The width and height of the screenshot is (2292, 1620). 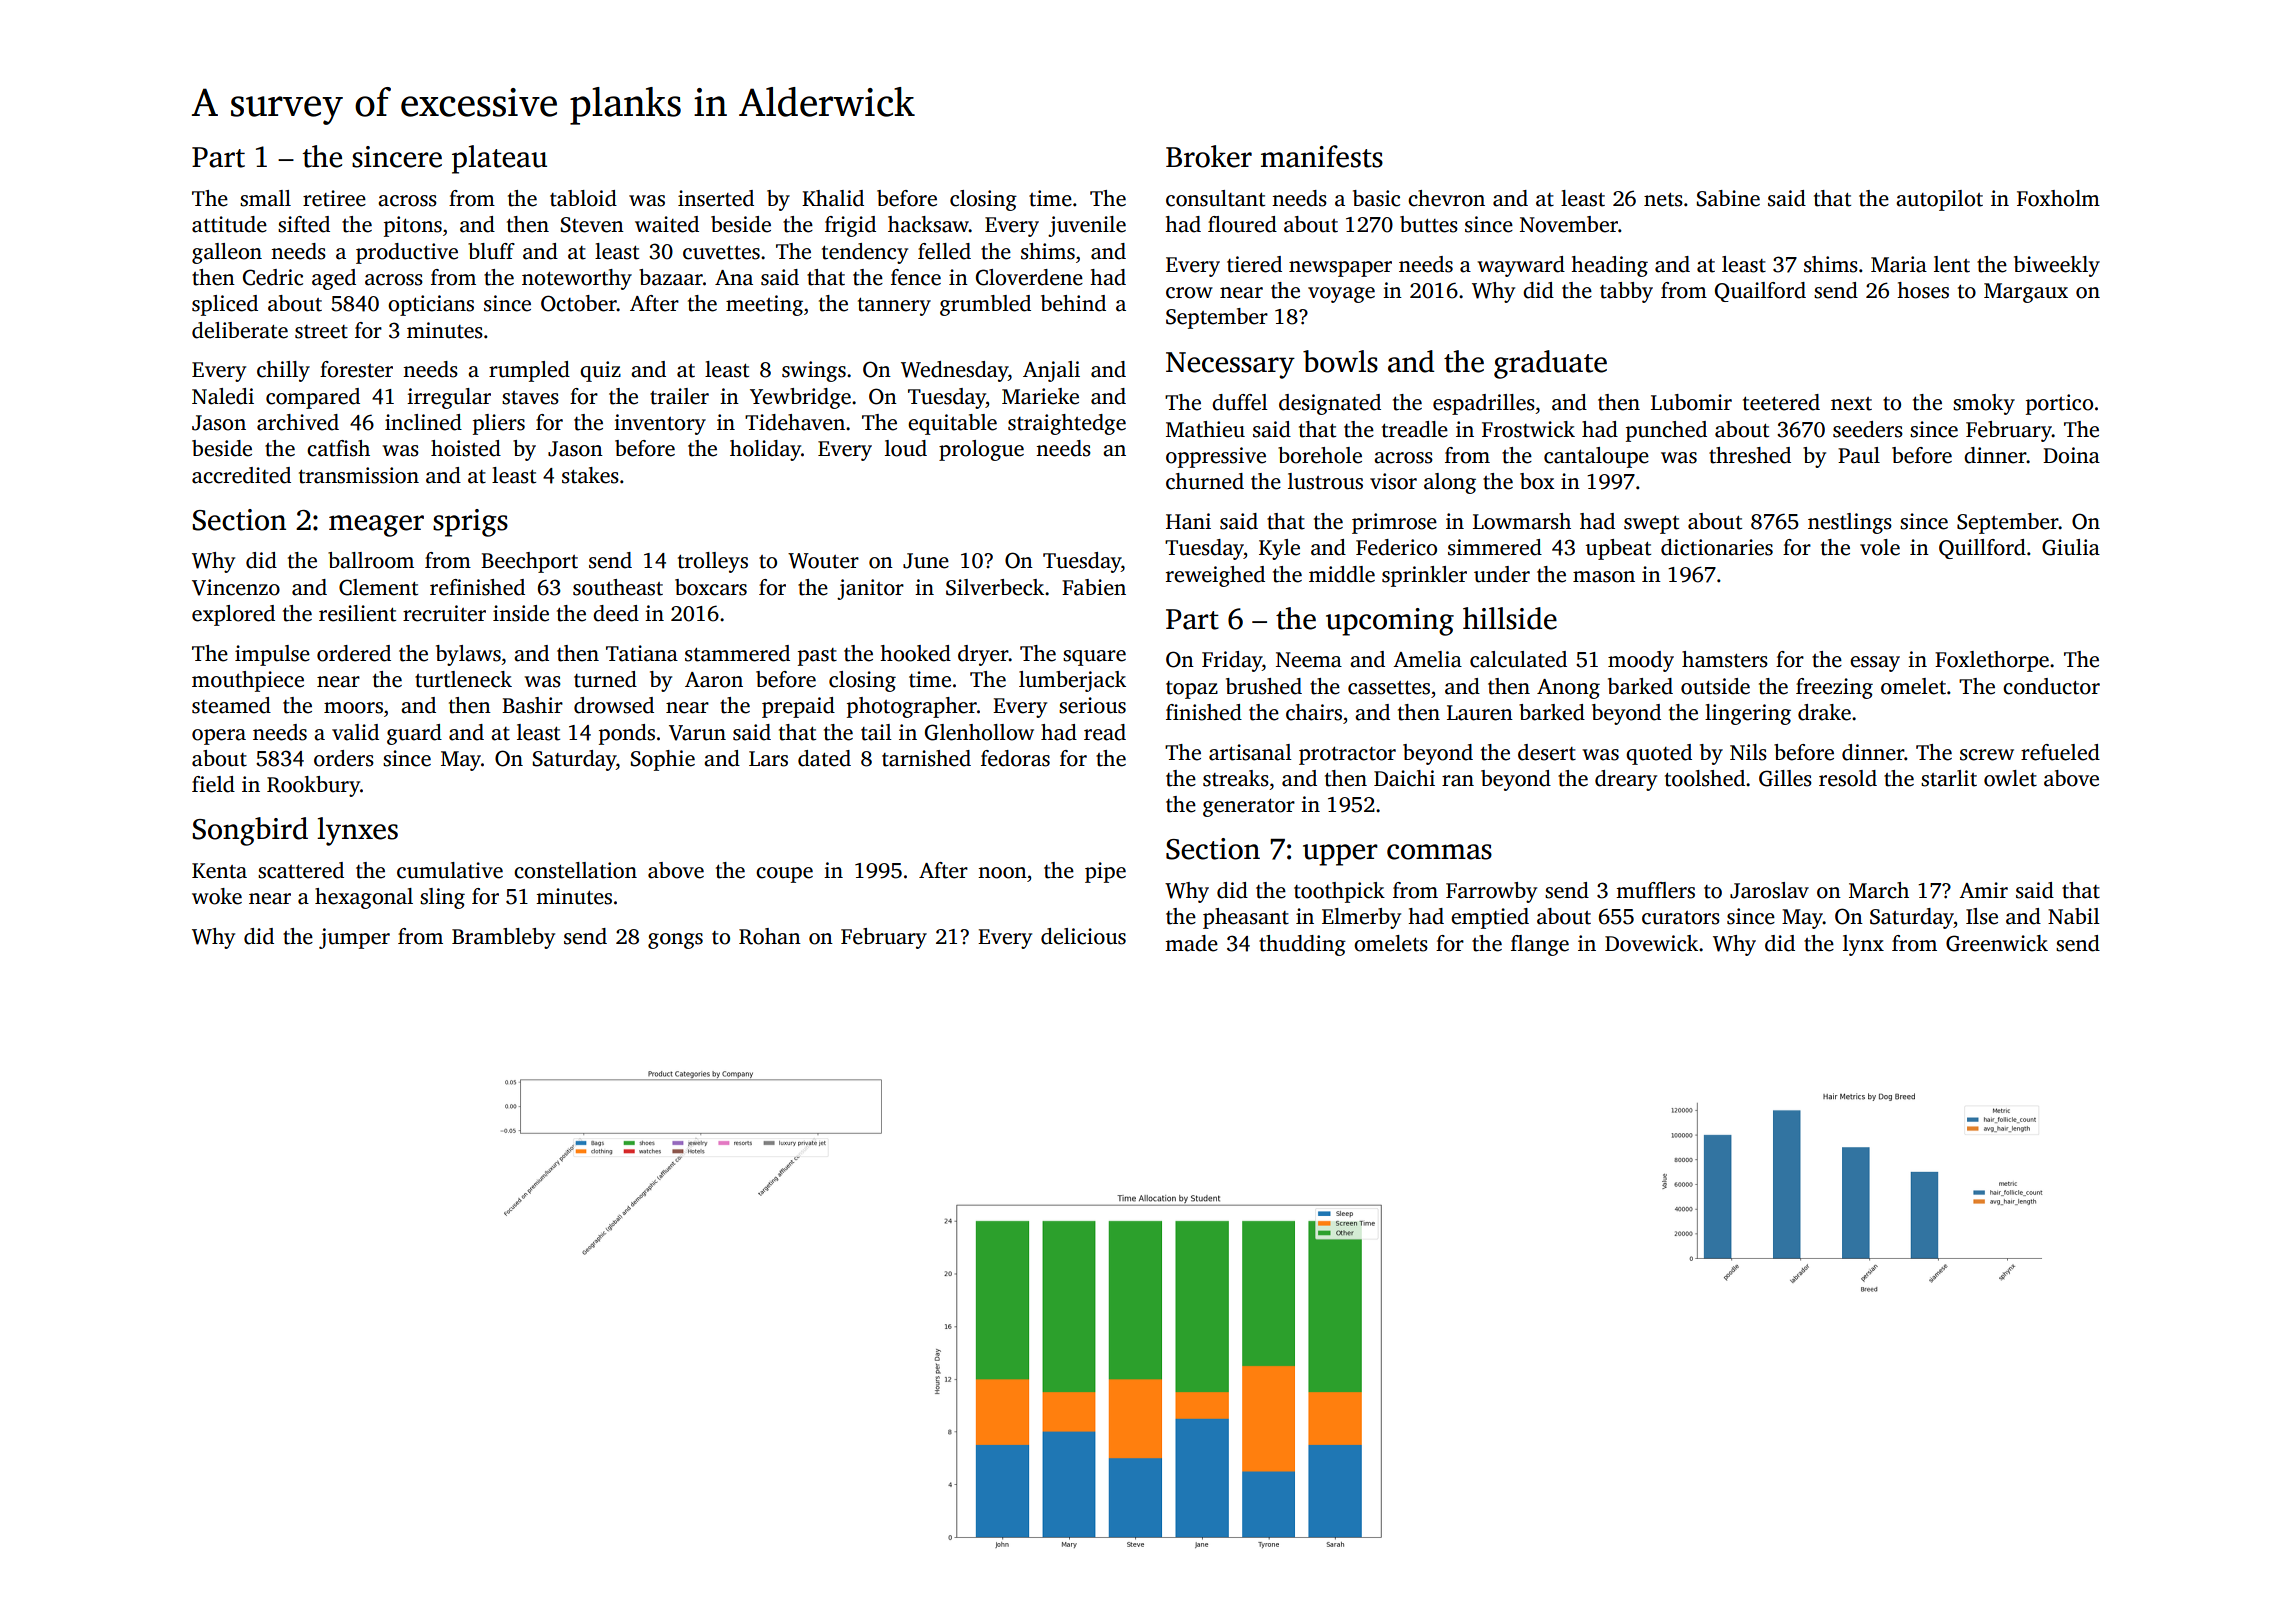 What do you see at coordinates (1209, 156) in the screenshot?
I see `Broker` at bounding box center [1209, 156].
